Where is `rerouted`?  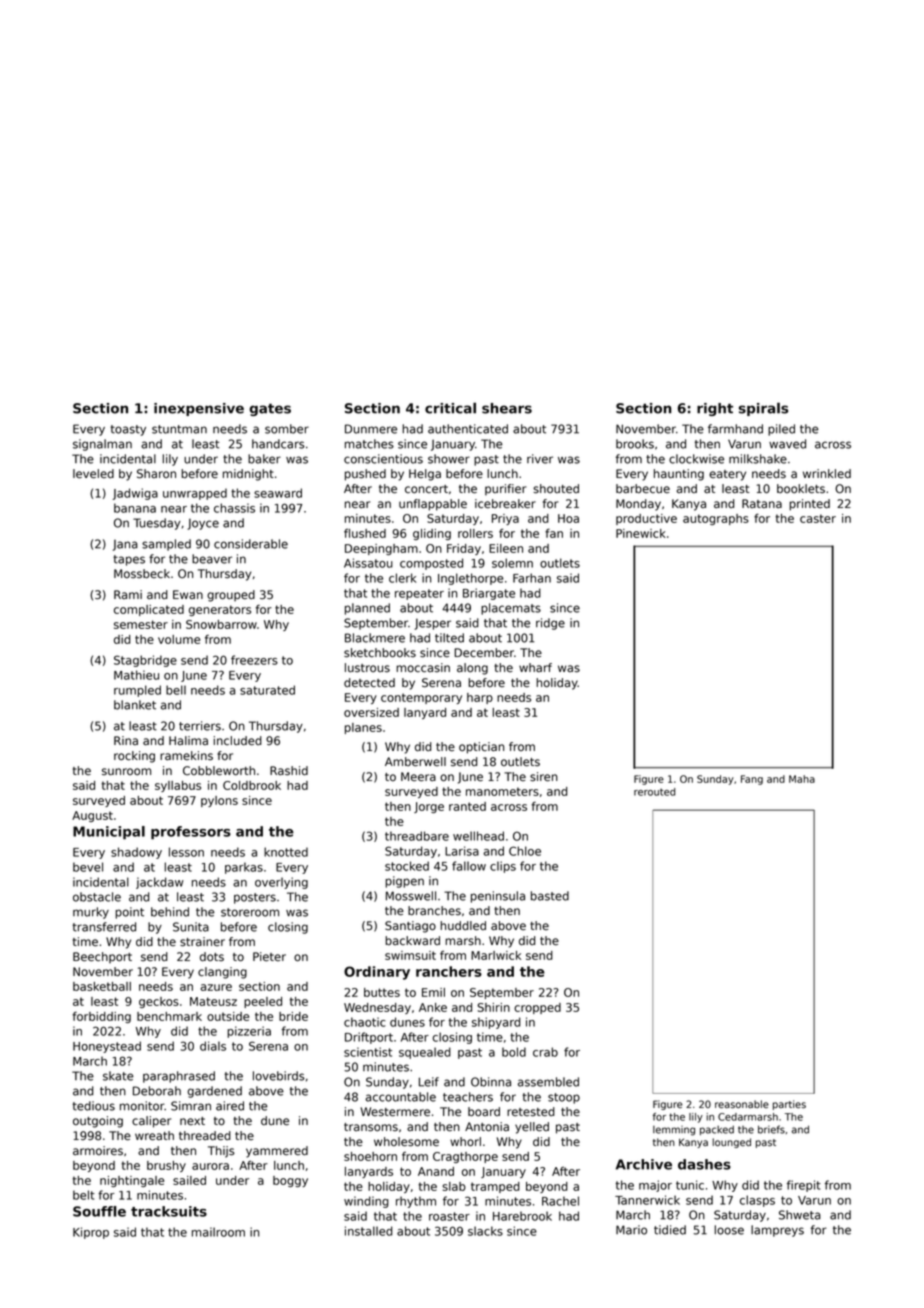
rerouted is located at coordinates (654, 792).
